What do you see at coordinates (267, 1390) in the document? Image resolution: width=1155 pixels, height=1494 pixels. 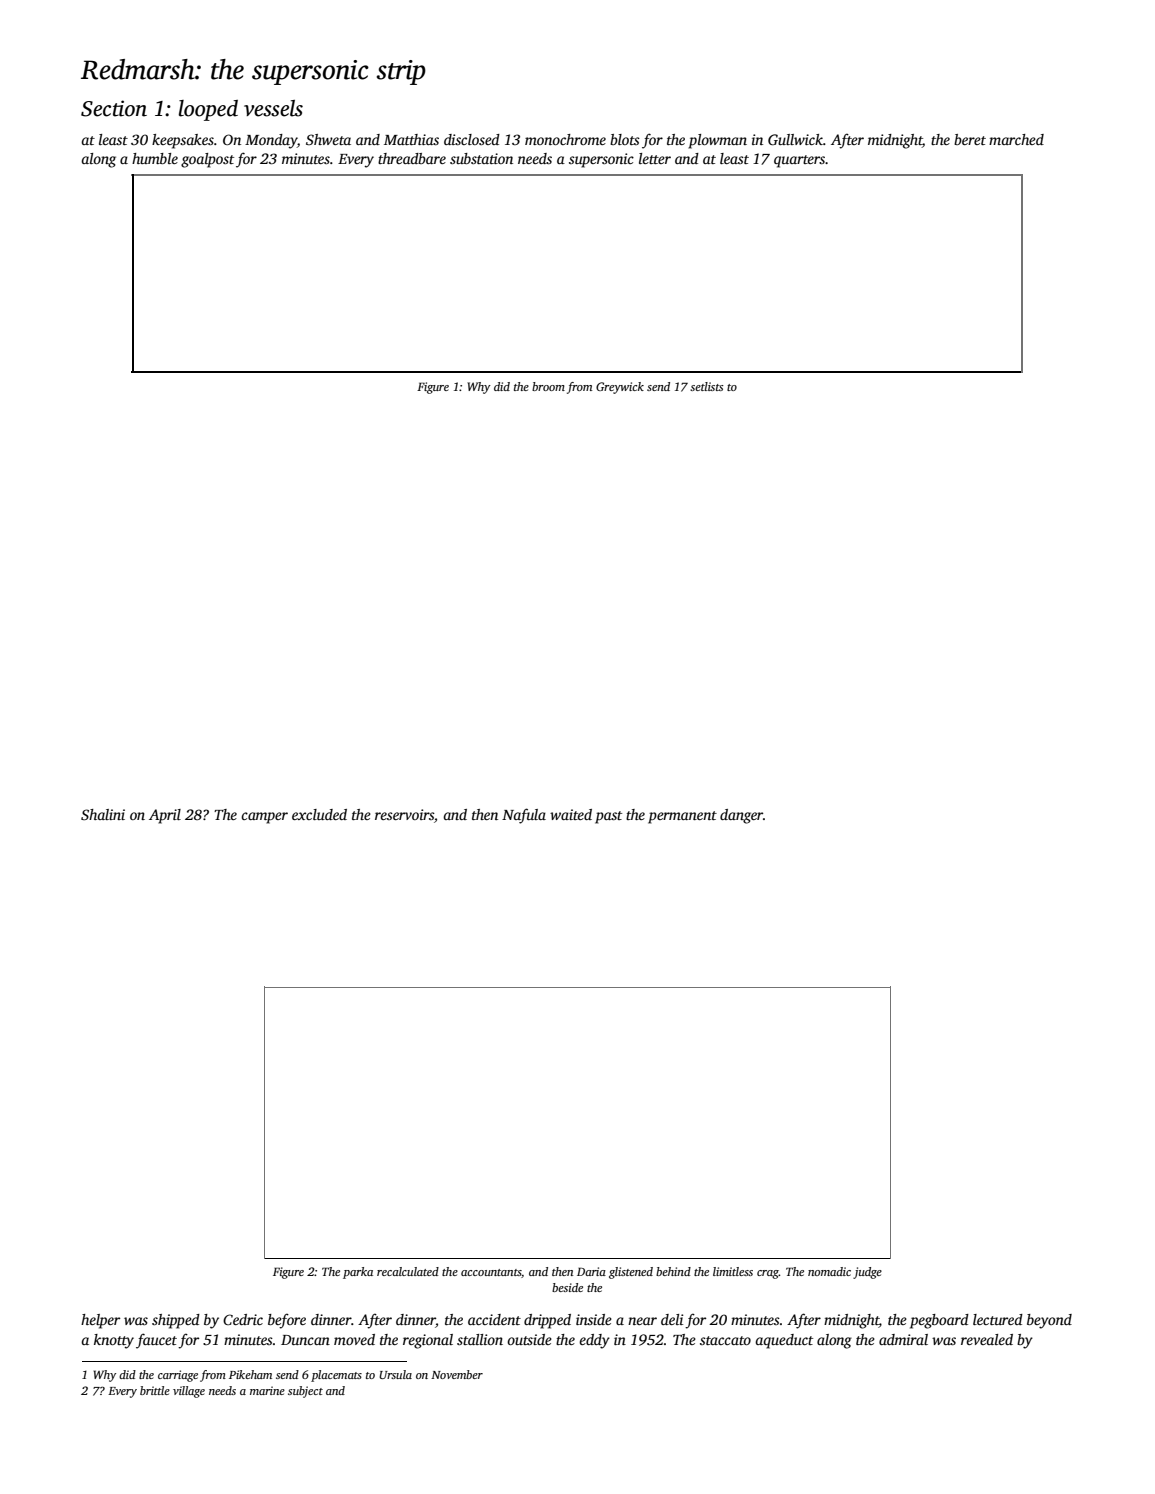 I see `marine` at bounding box center [267, 1390].
